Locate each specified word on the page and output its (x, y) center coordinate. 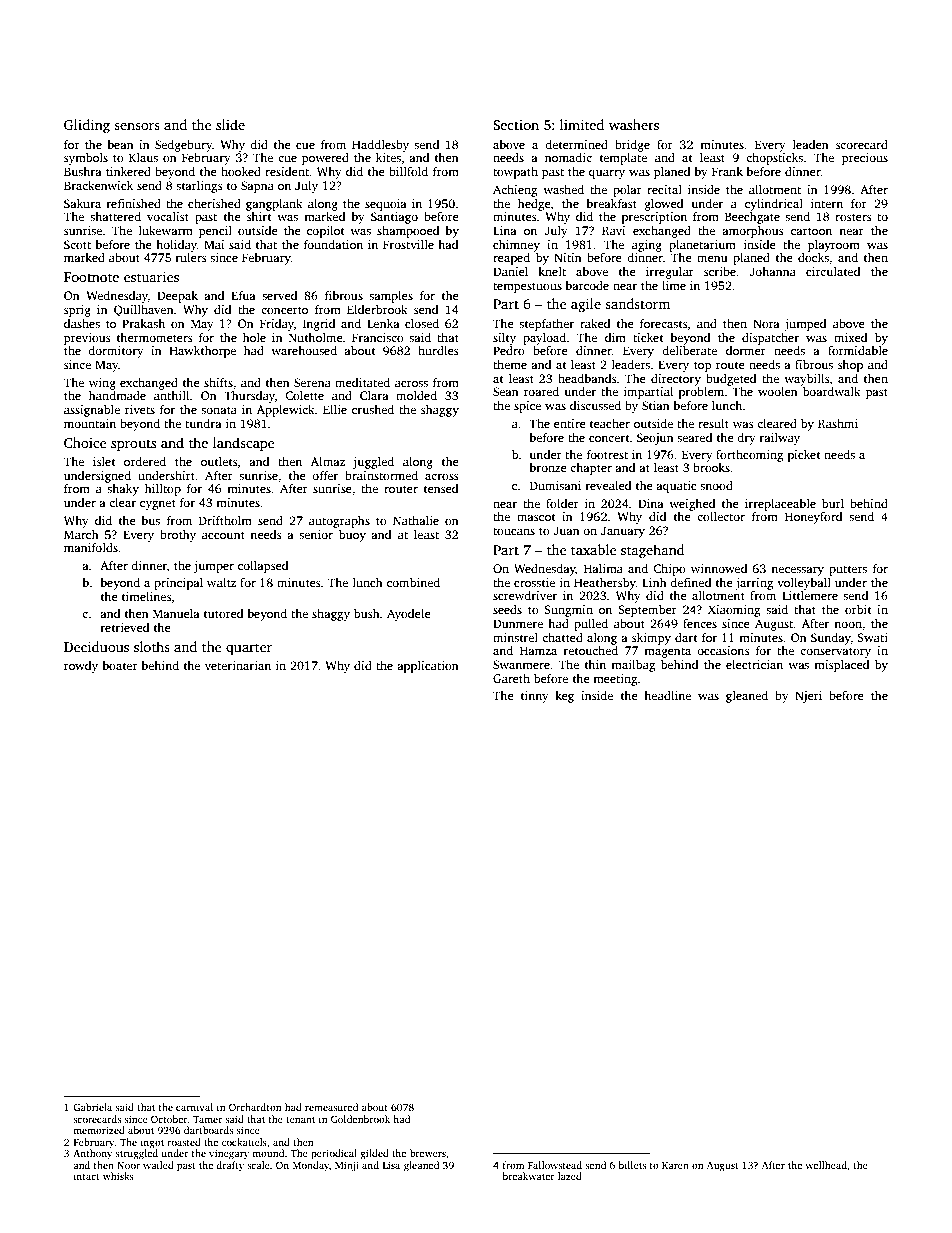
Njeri (808, 697)
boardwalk (832, 391)
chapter (591, 469)
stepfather (546, 325)
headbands (587, 378)
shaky (123, 490)
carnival (194, 1107)
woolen (778, 391)
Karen (675, 1165)
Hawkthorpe (202, 352)
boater (120, 665)
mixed (850, 337)
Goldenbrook (360, 1119)
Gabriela (92, 1107)
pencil (215, 232)
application (428, 667)
